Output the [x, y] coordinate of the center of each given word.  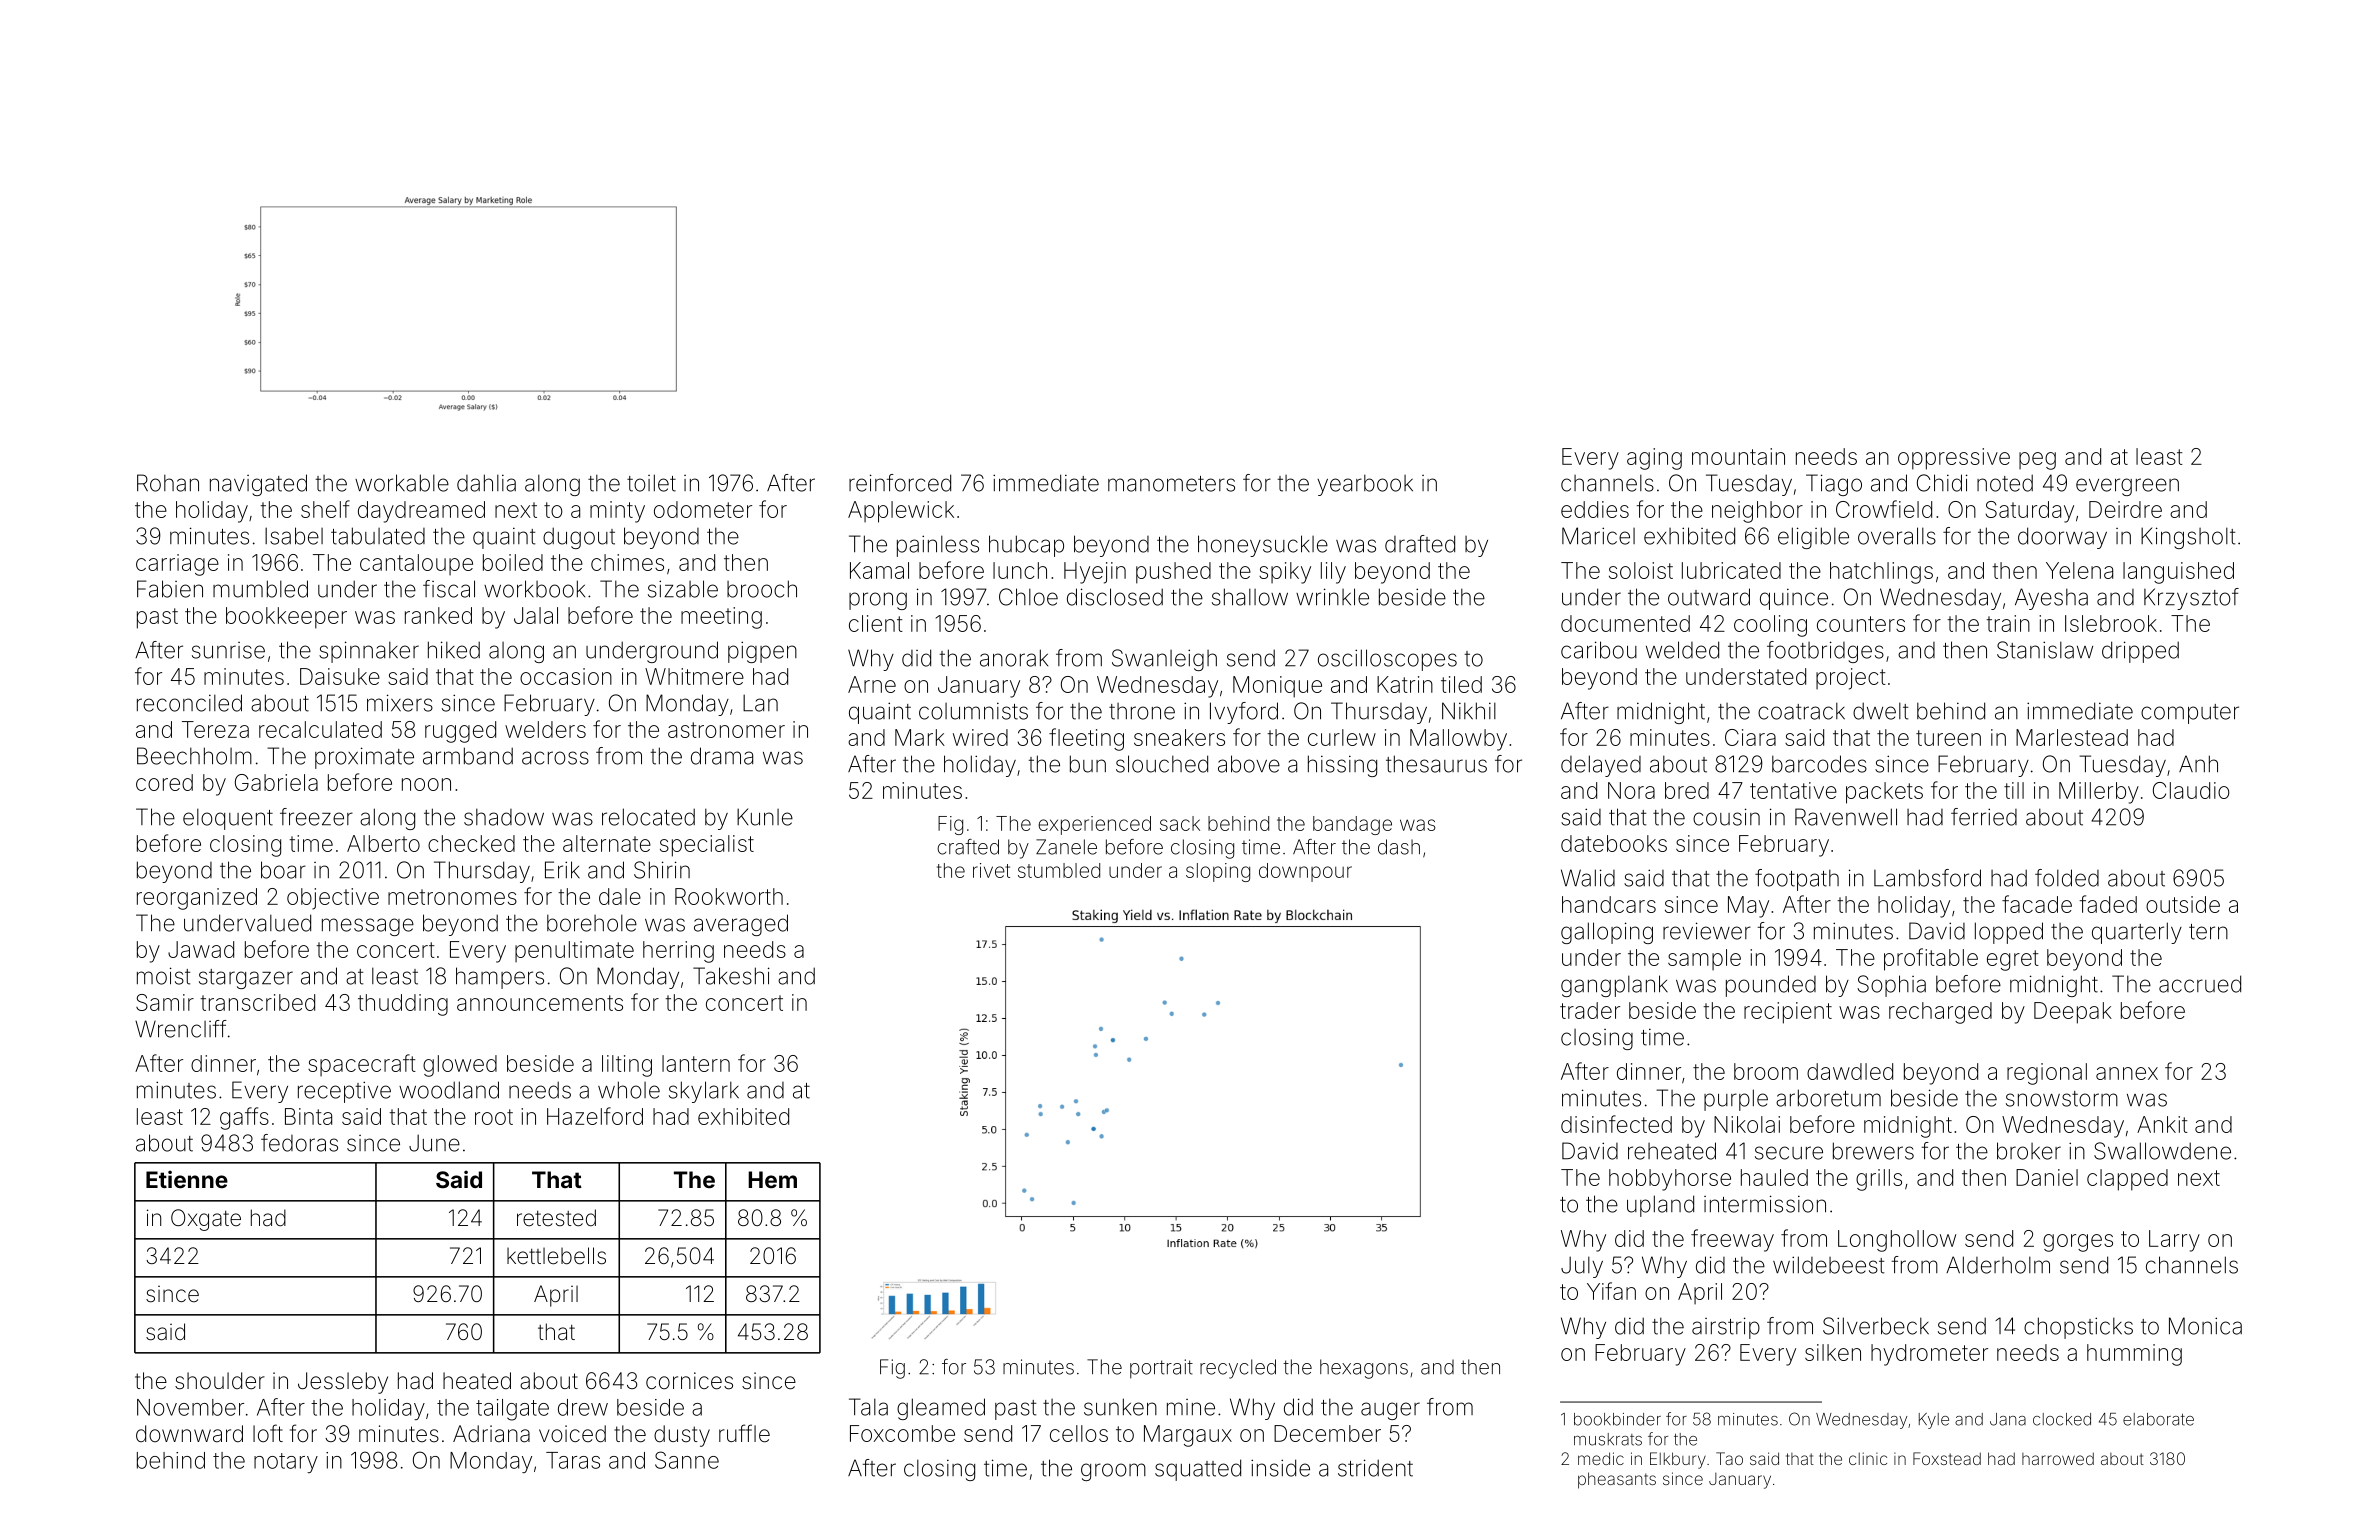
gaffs [244, 1118]
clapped [2127, 1180]
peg [2037, 461]
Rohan [168, 483]
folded [2067, 878]
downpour [1305, 872]
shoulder [220, 1381]
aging [1654, 459]
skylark [704, 1092]
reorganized [197, 899]
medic [1601, 1458]
